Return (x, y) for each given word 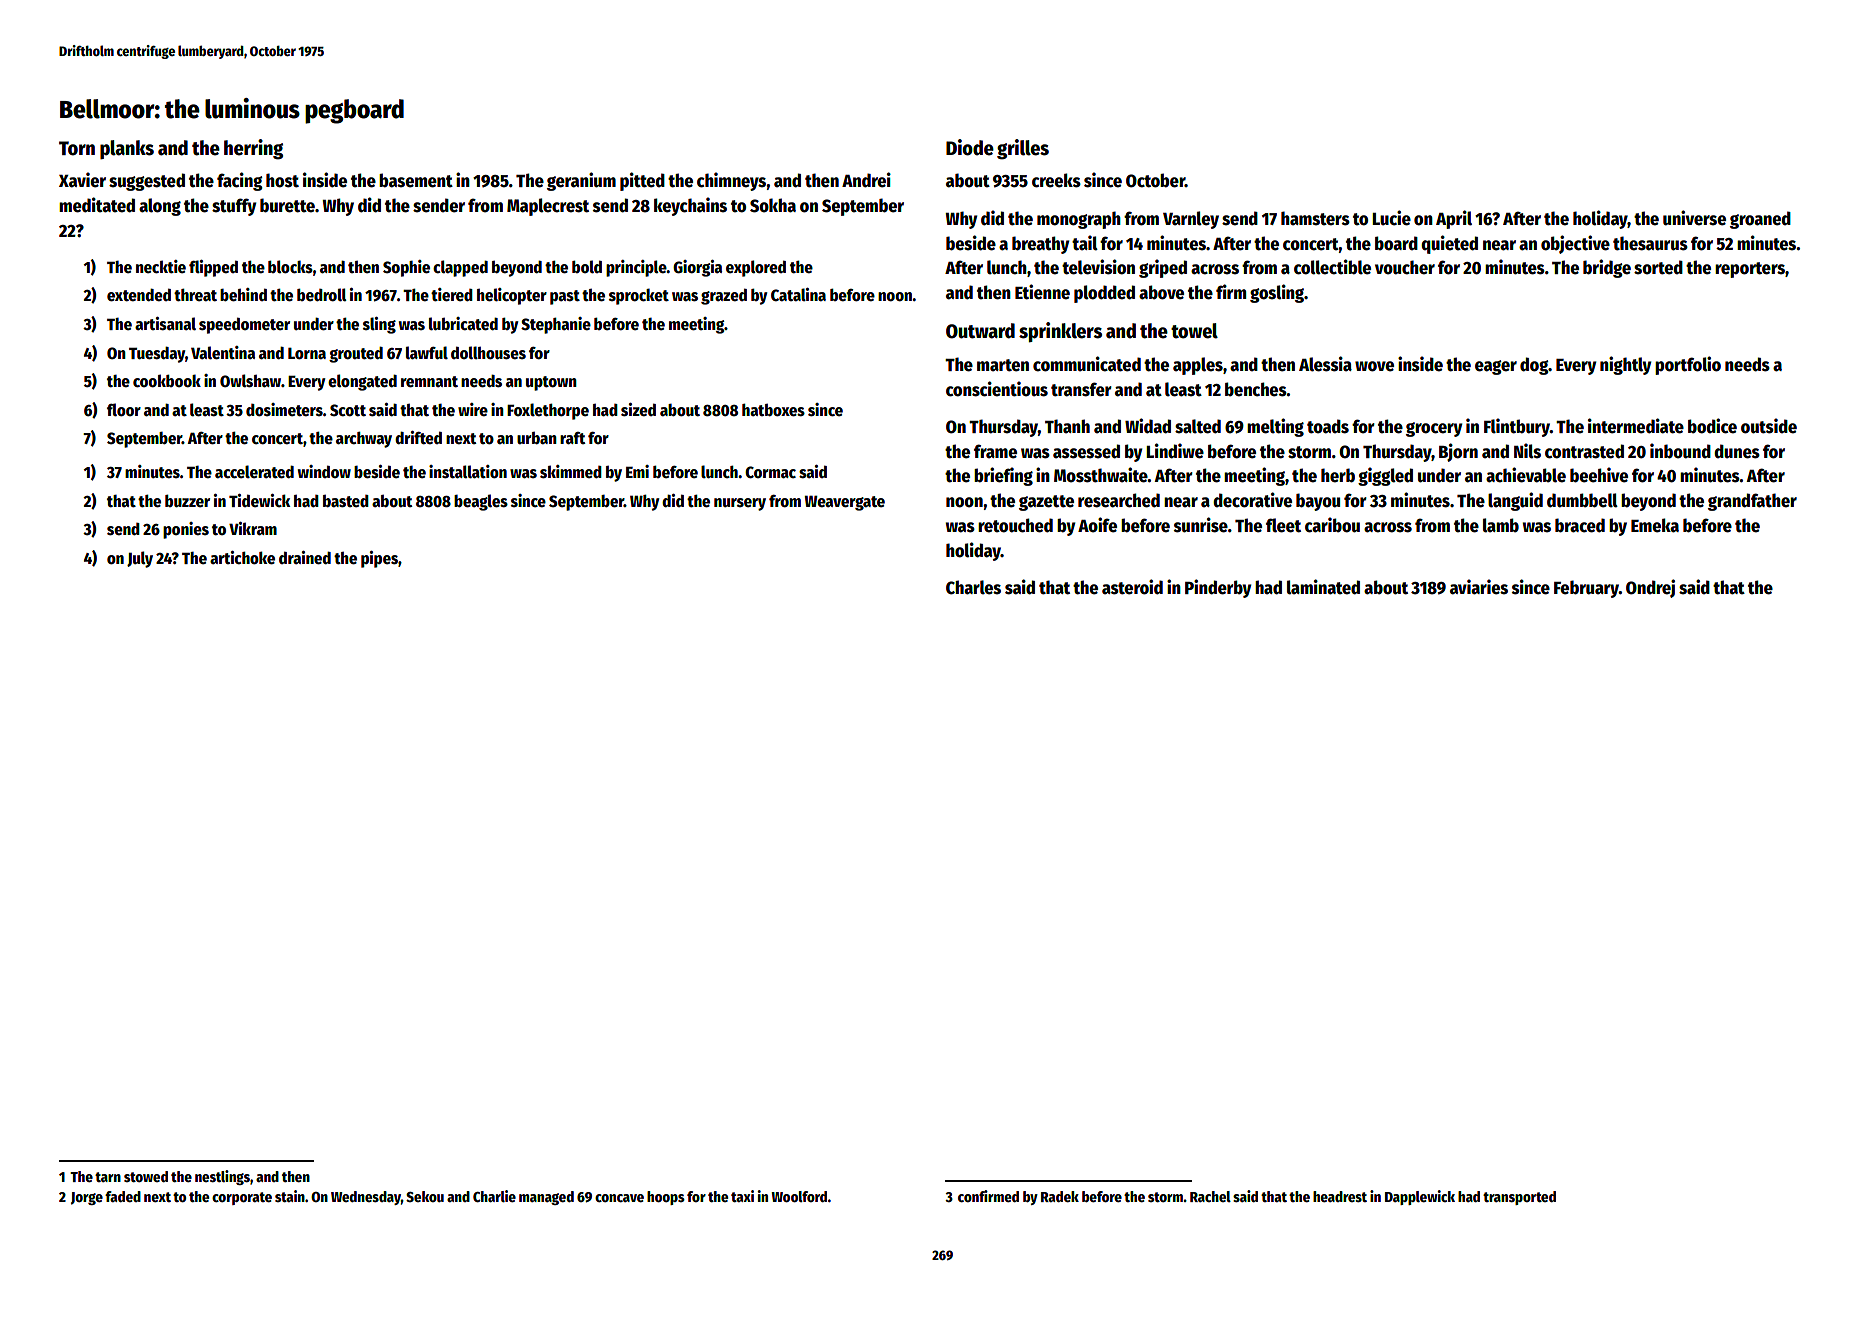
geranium (581, 181)
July (140, 559)
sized (638, 410)
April (1454, 219)
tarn (108, 1177)
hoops (666, 1198)
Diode (970, 147)
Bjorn (1458, 452)
